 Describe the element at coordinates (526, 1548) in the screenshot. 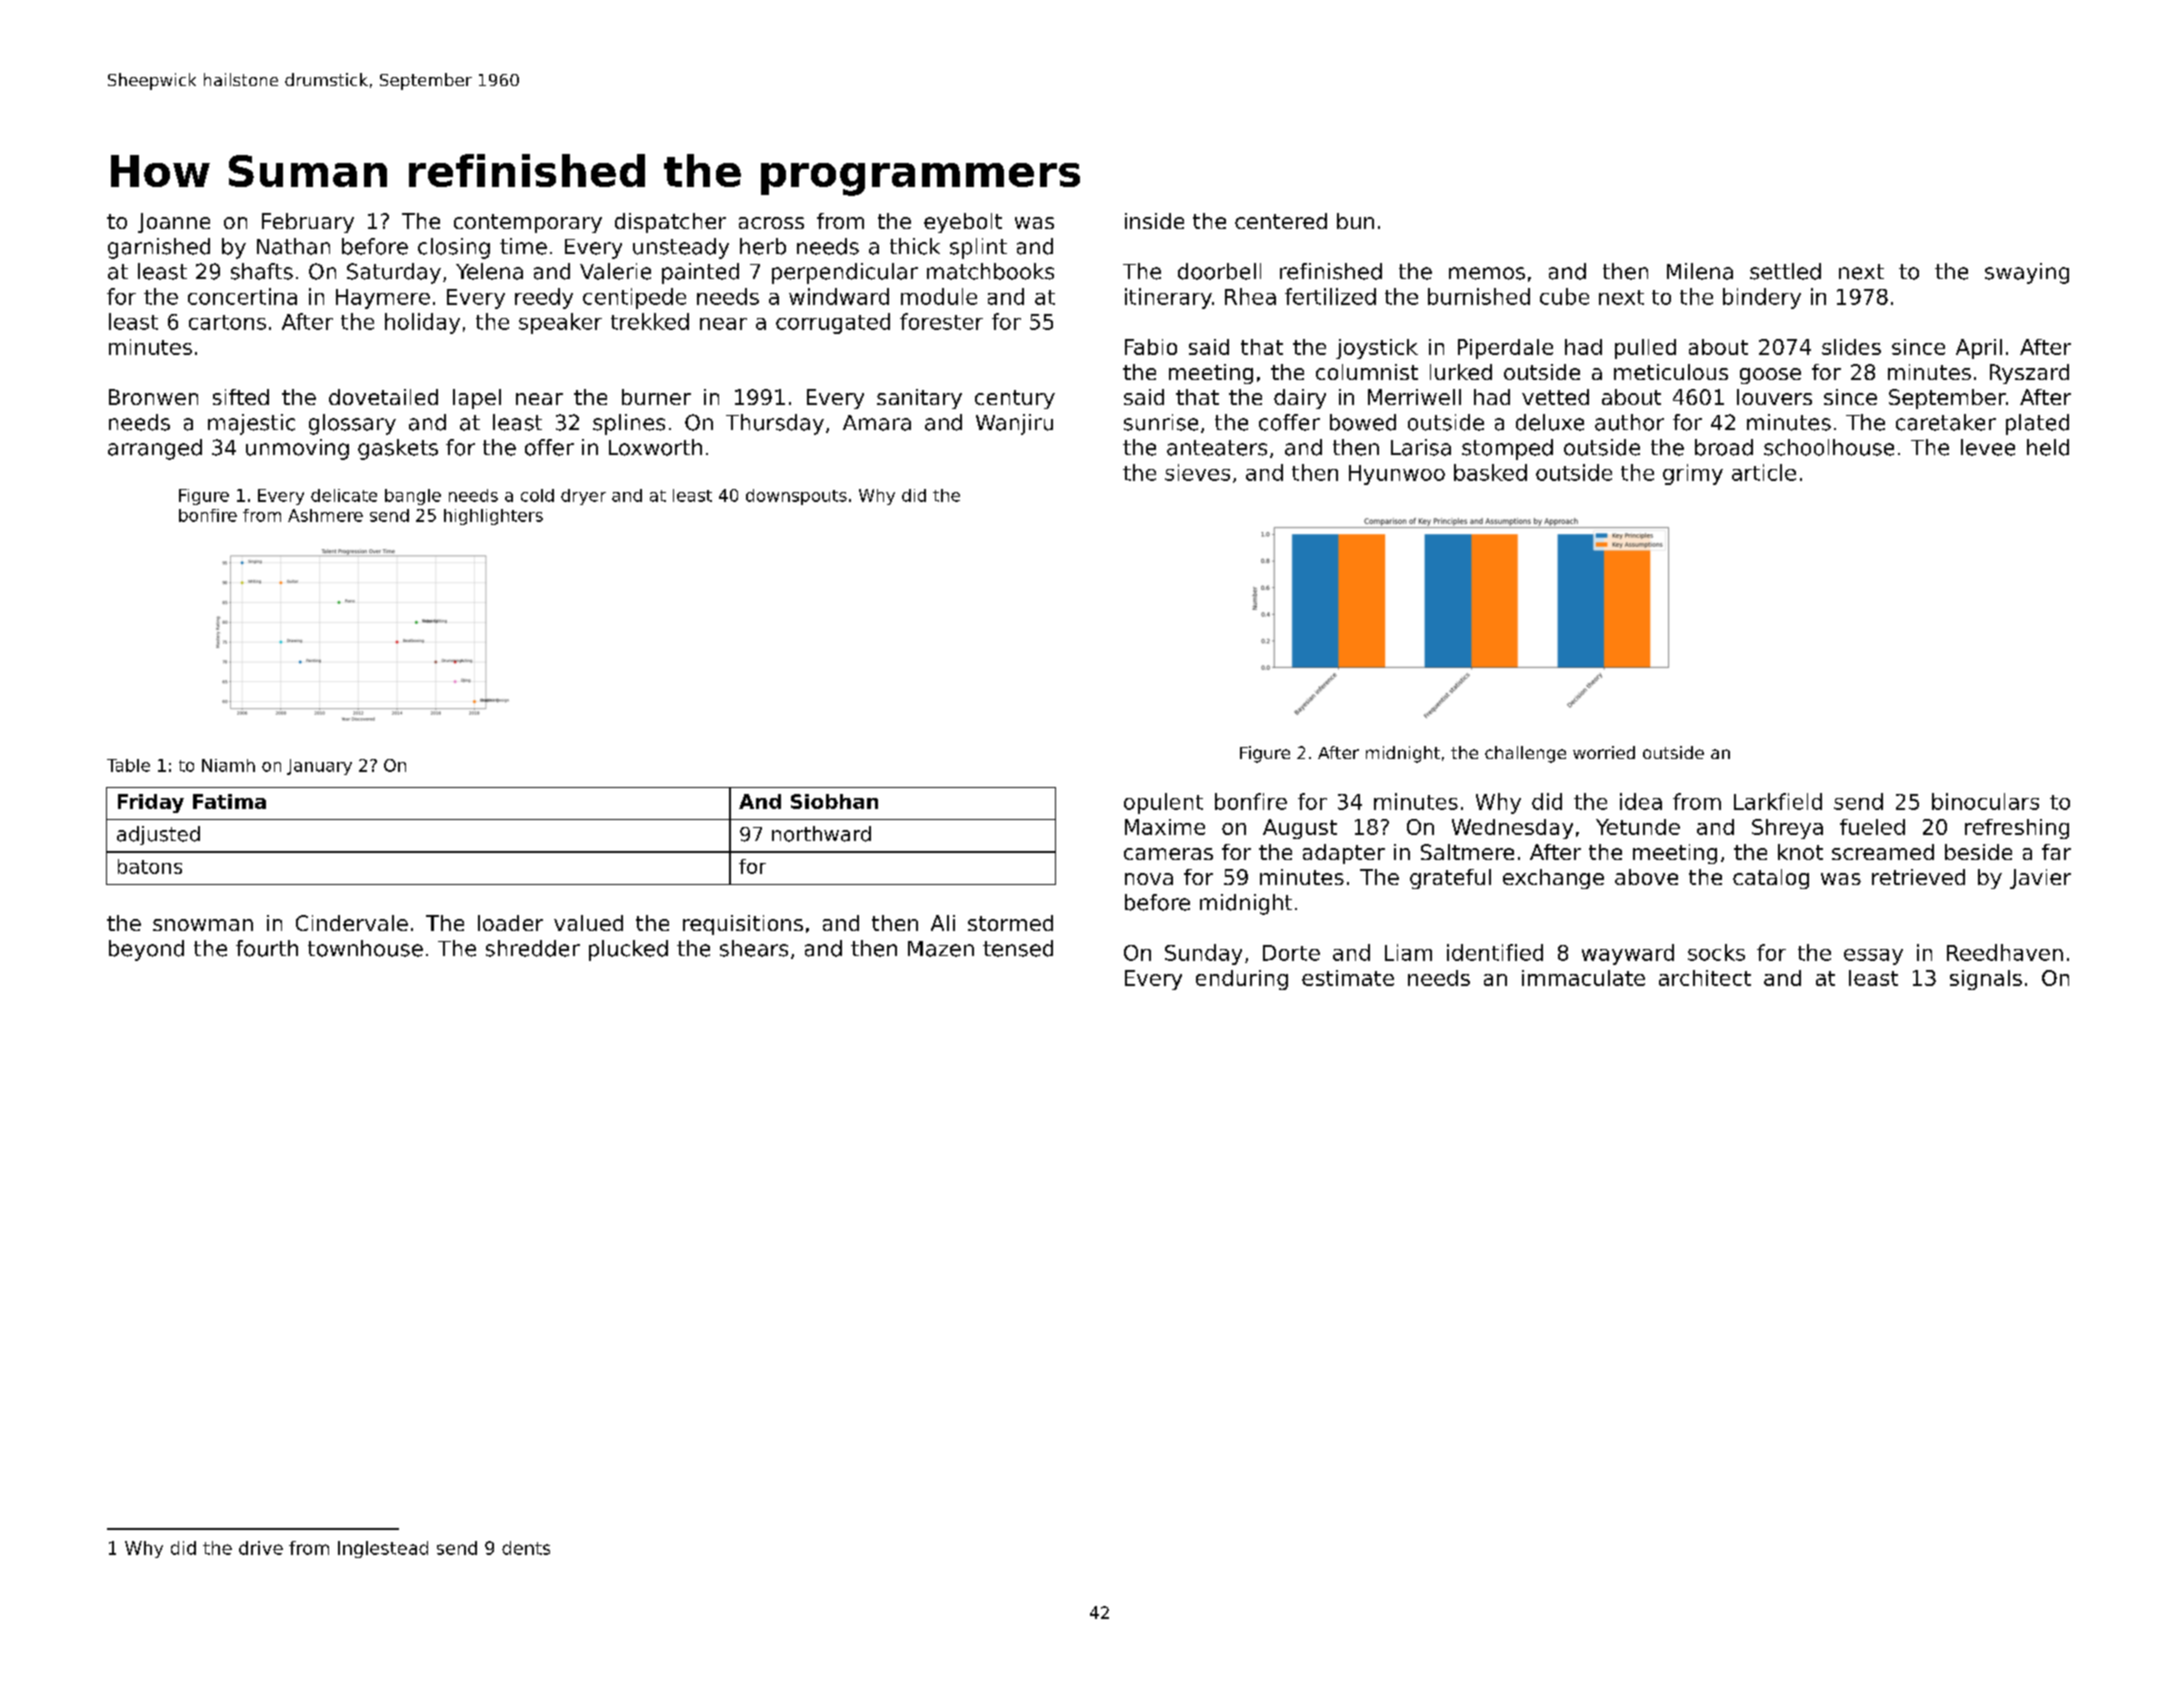

I see `dents` at that location.
